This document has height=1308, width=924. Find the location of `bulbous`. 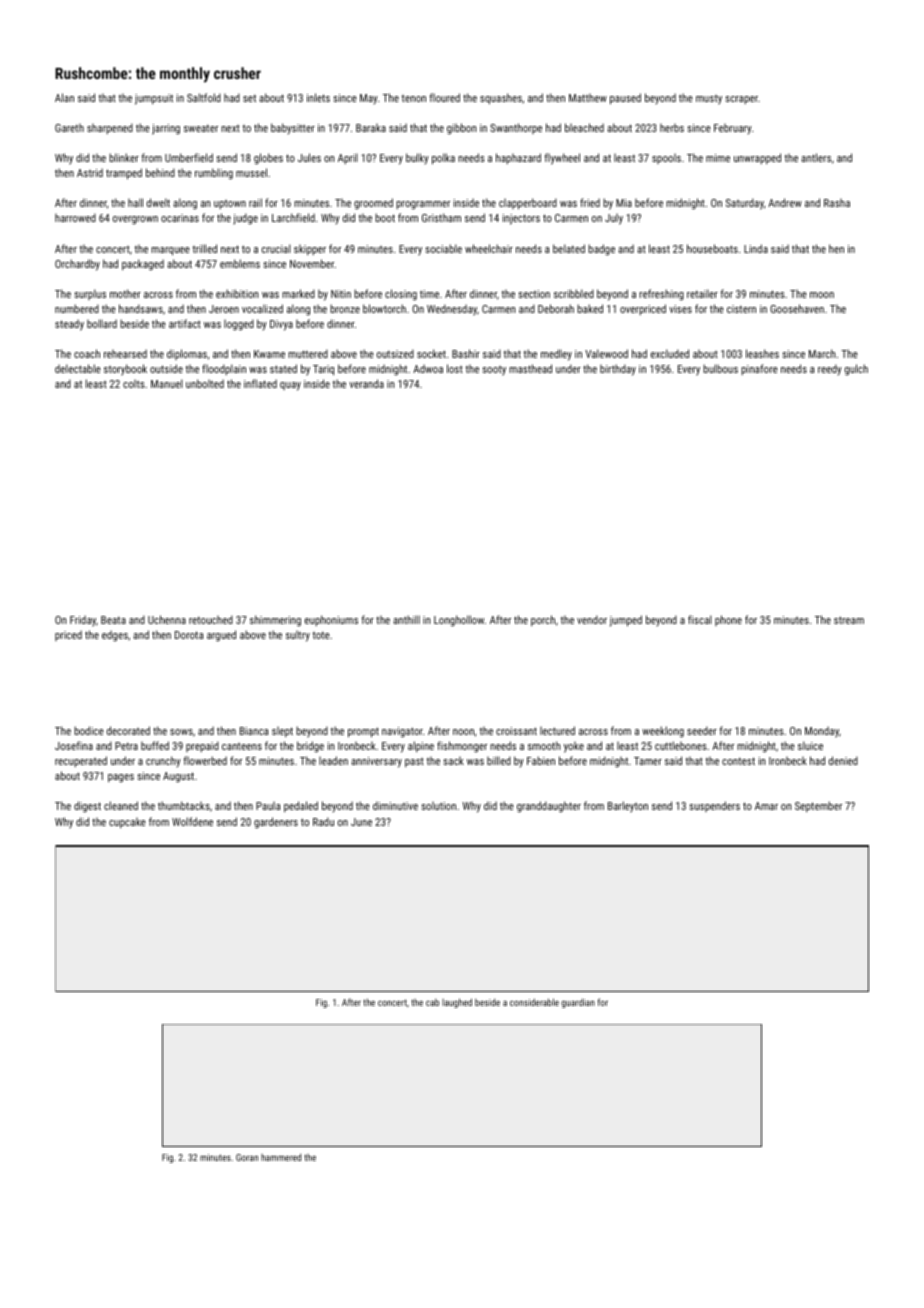

bulbous is located at coordinates (720, 368).
